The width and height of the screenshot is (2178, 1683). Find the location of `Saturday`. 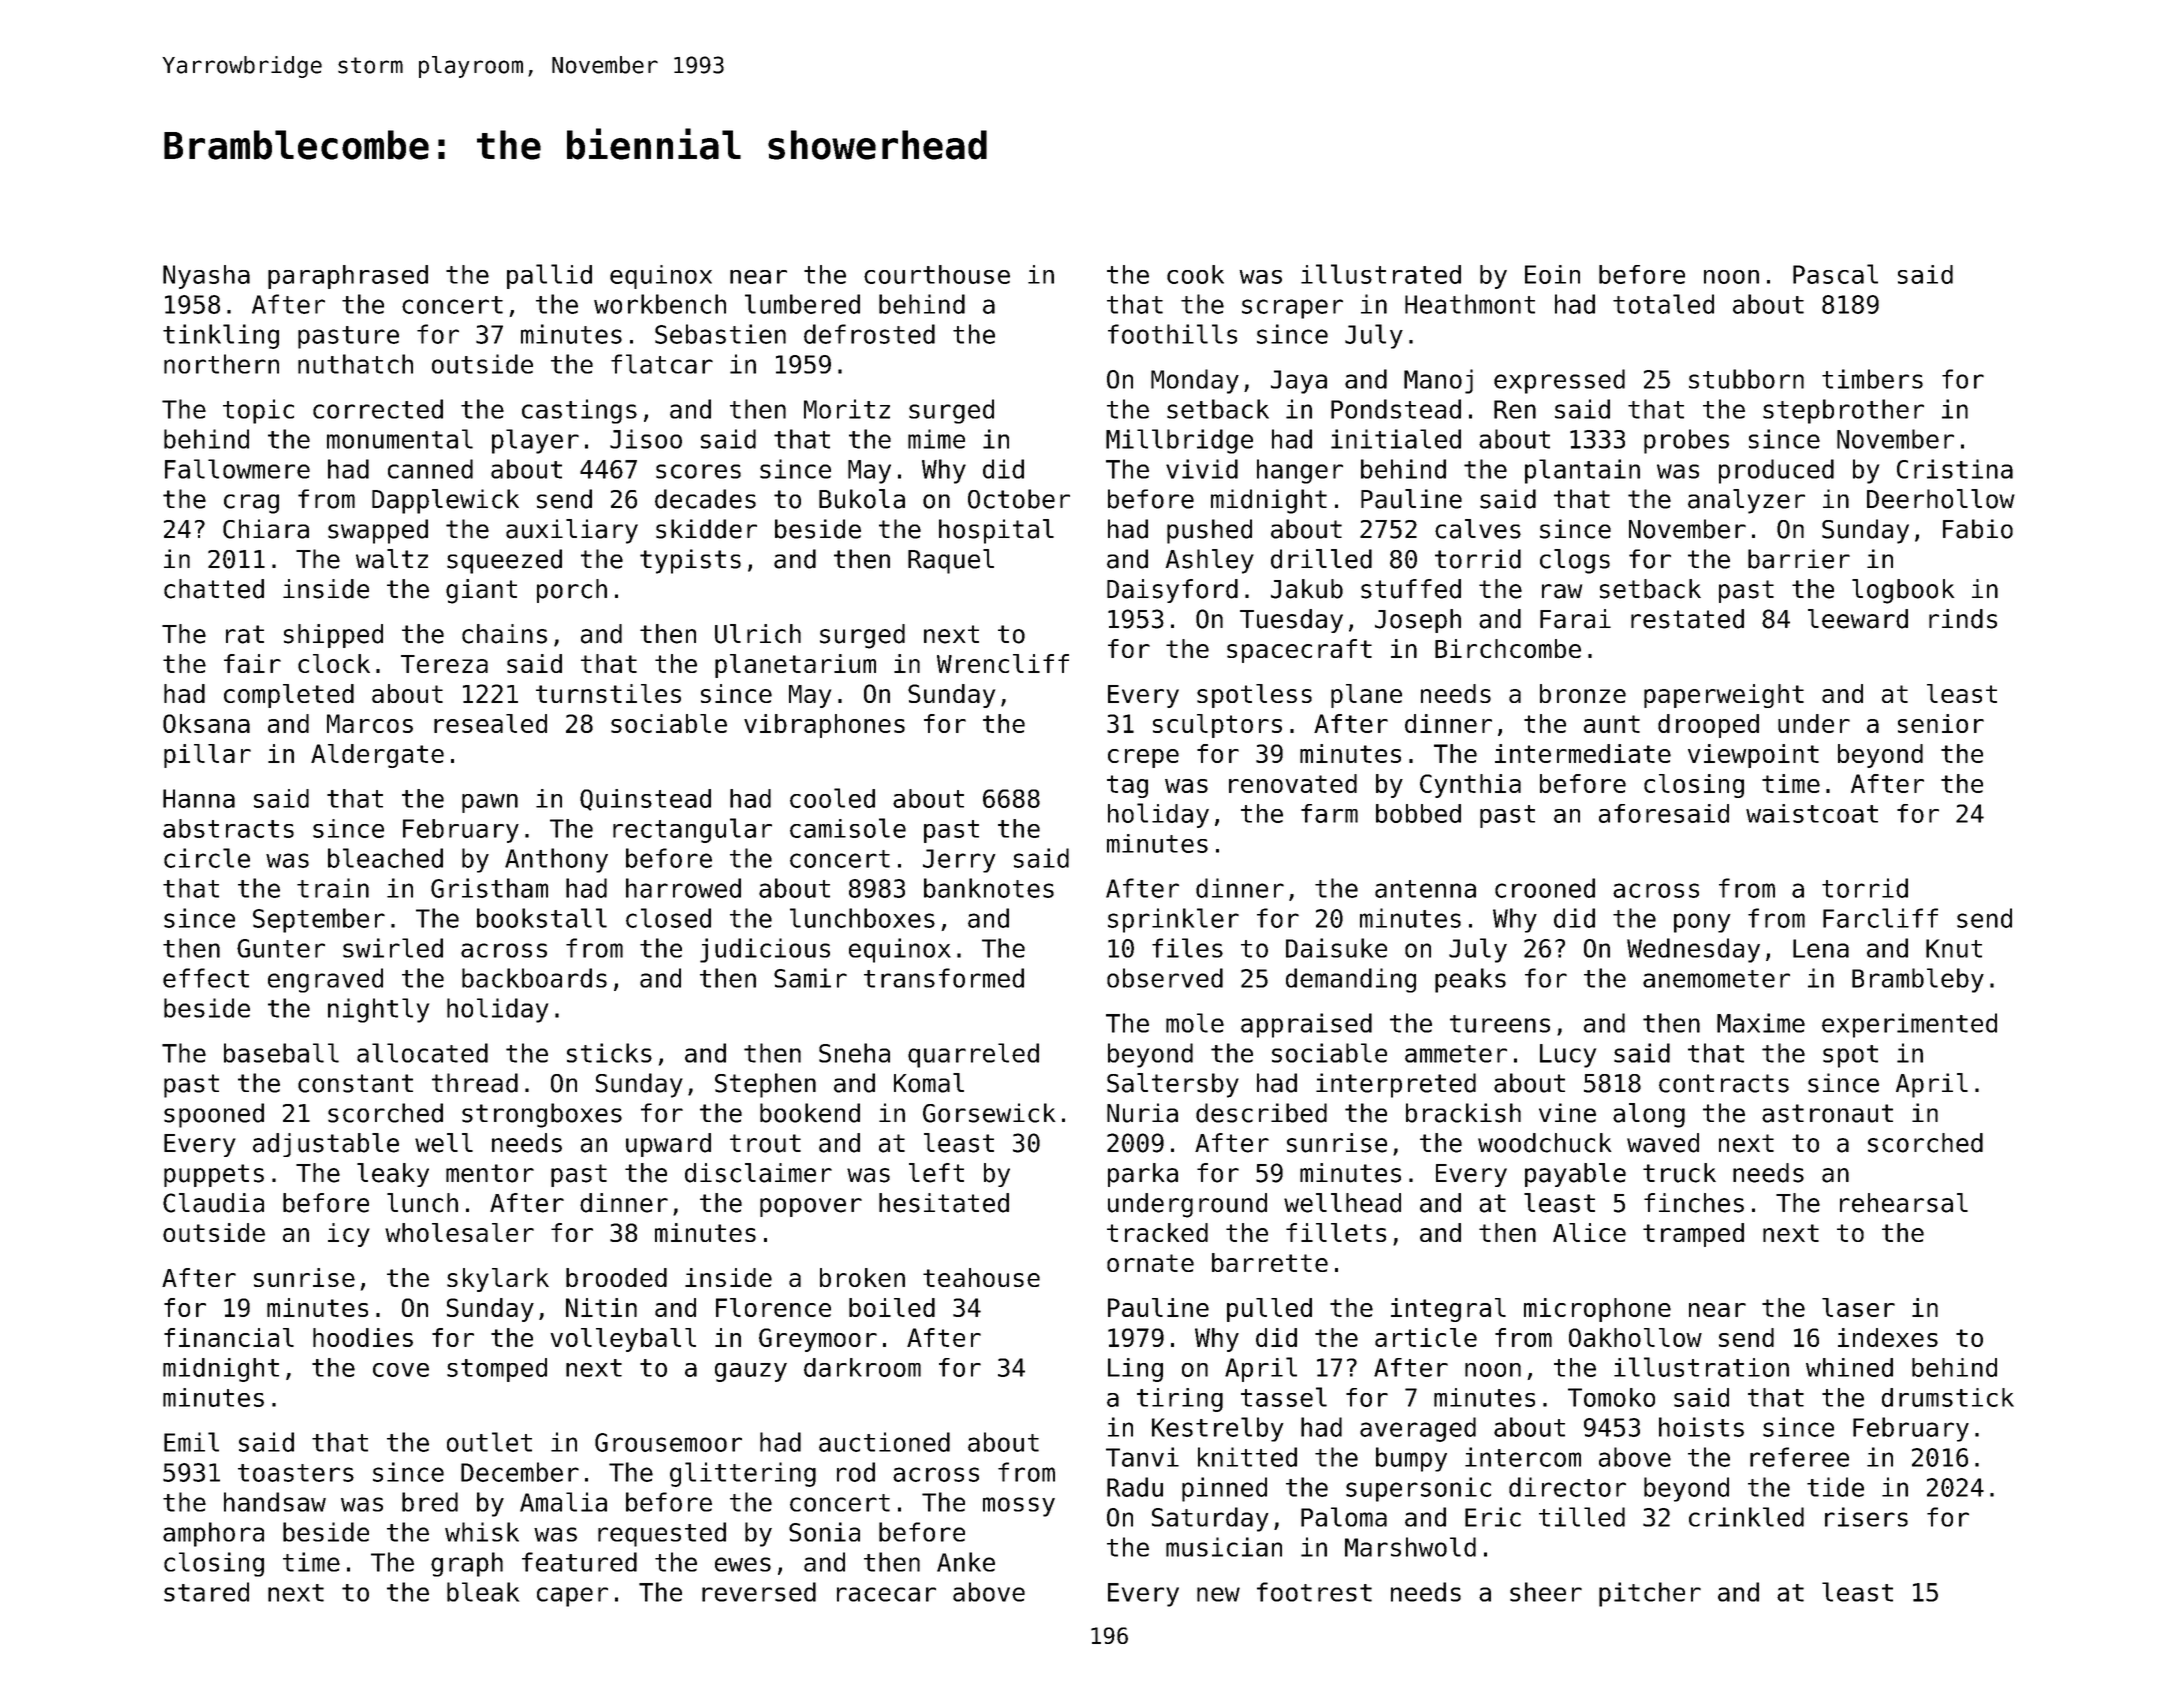

Saturday is located at coordinates (1210, 1519).
